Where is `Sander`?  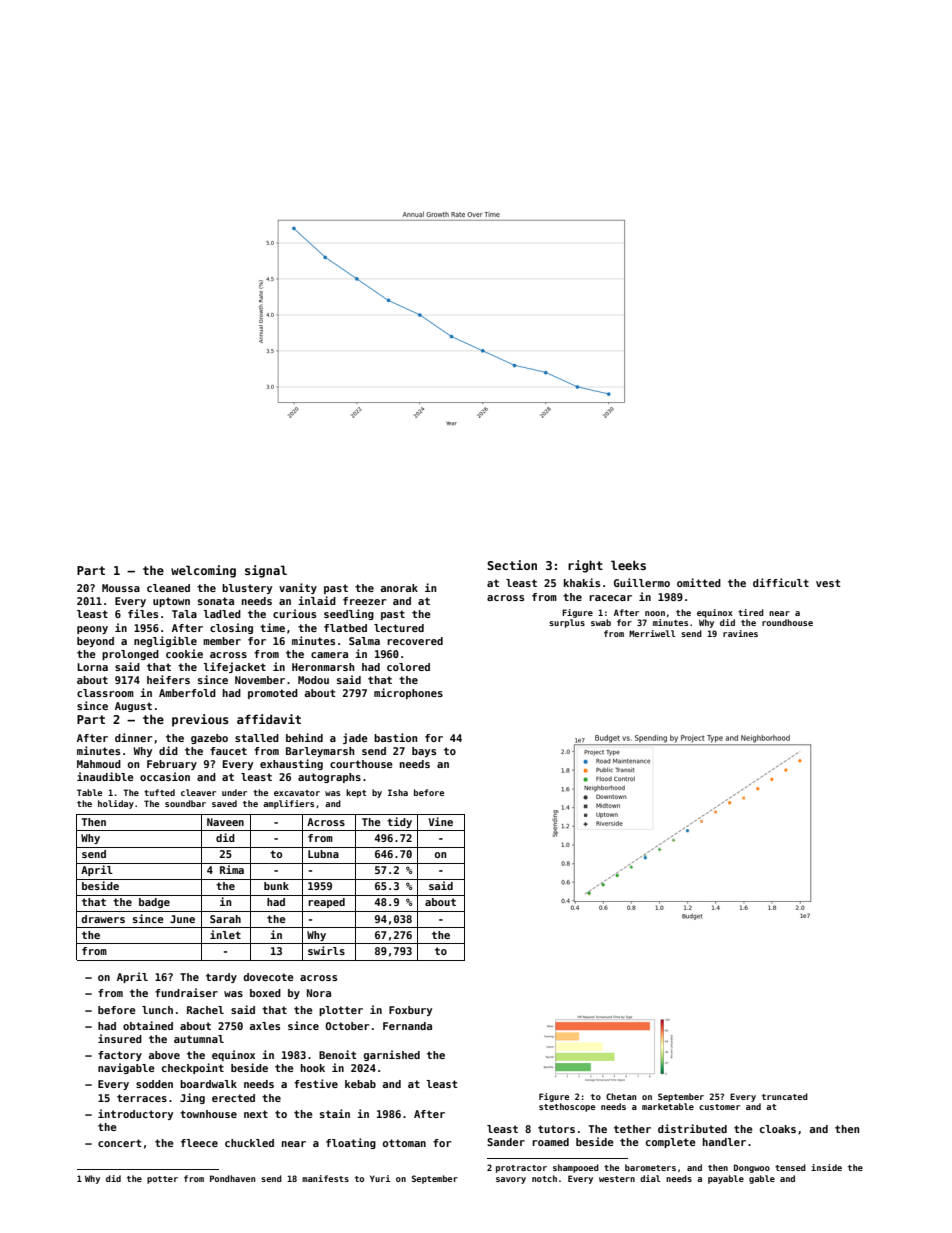 Sander is located at coordinates (506, 1142).
